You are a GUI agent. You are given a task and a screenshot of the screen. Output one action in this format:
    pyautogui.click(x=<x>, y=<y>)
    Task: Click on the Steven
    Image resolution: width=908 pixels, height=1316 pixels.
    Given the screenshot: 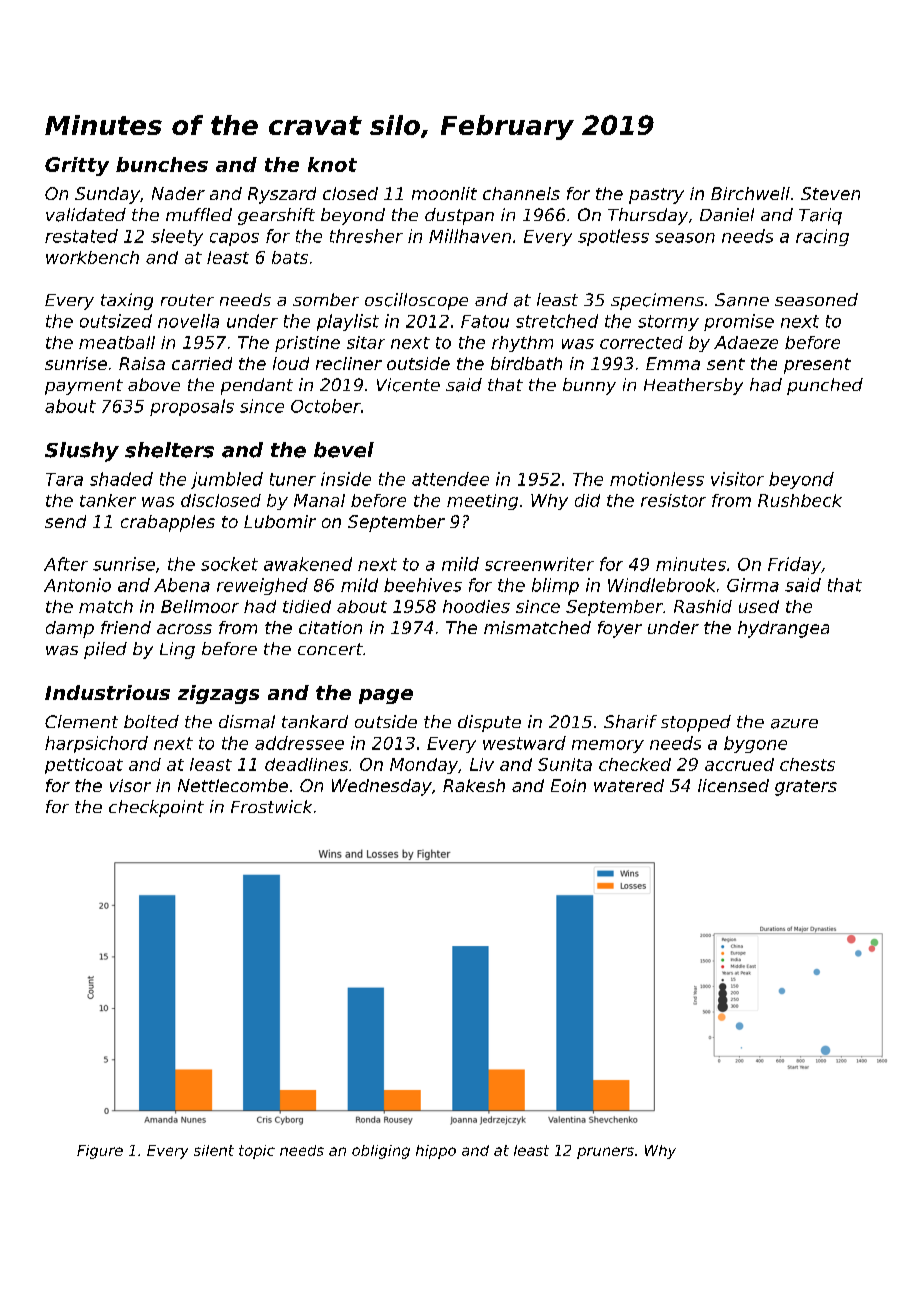 What is the action you would take?
    pyautogui.click(x=830, y=193)
